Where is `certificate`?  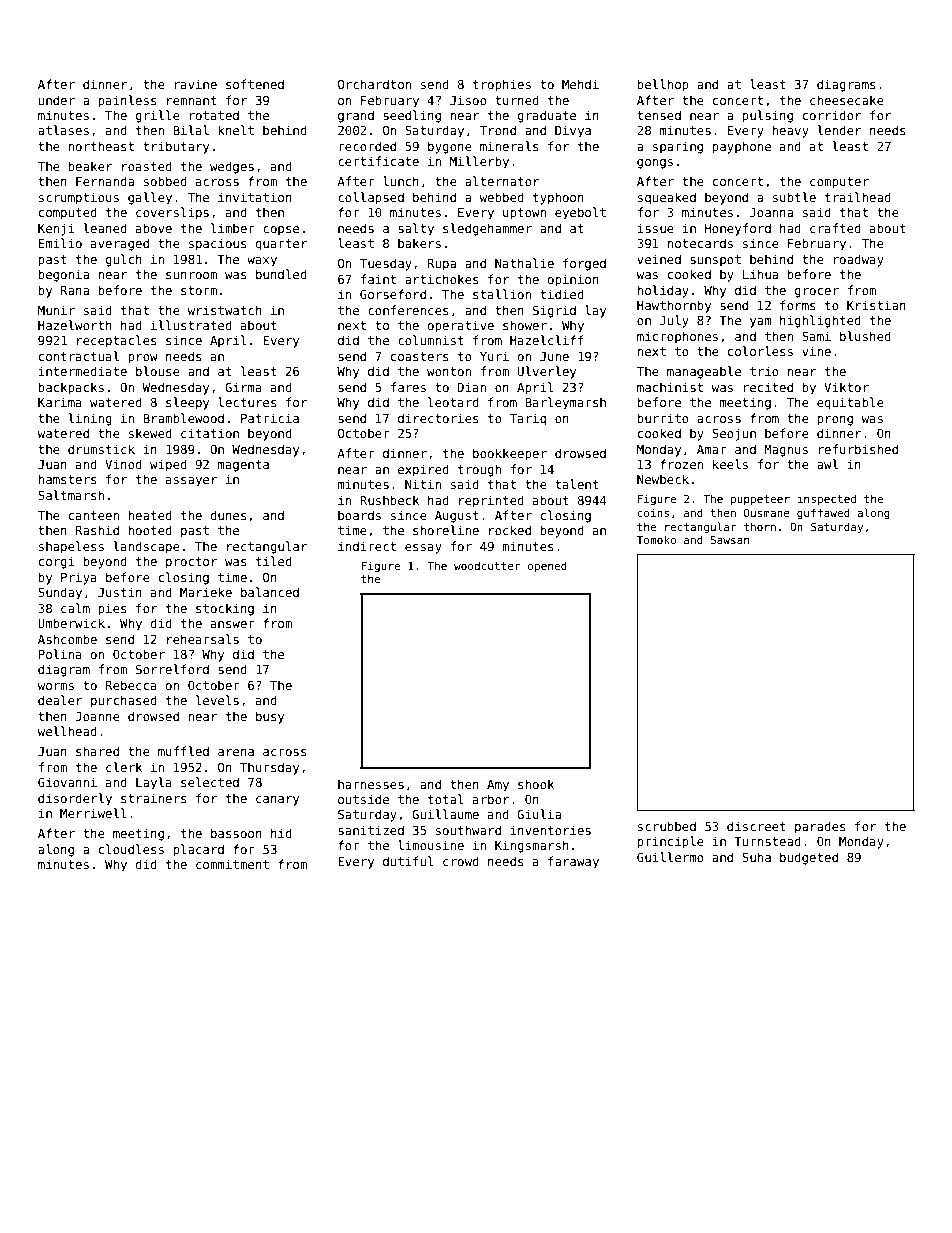 certificate is located at coordinates (378, 161).
